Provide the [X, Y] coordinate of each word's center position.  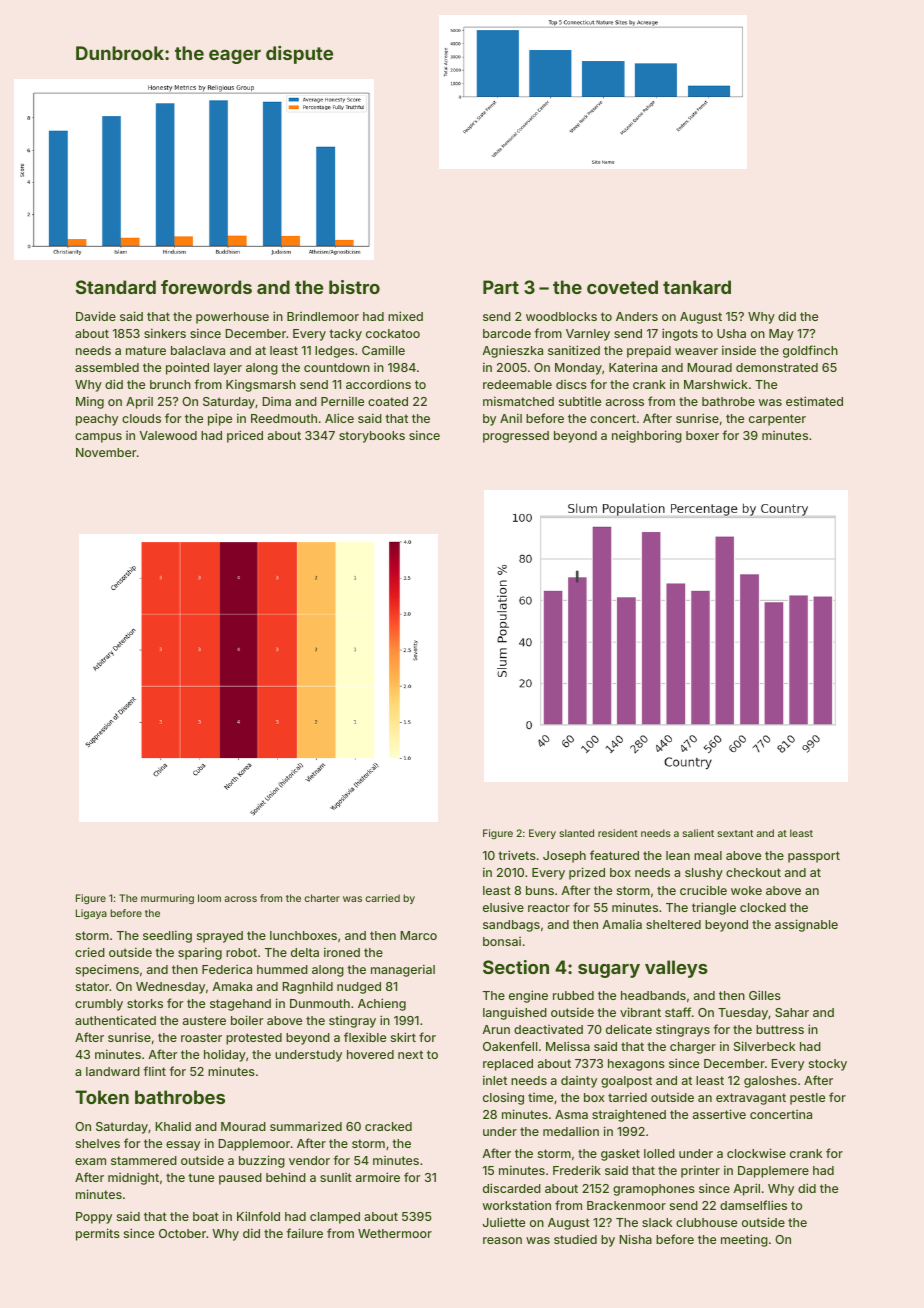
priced [245, 436]
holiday [225, 1055]
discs [571, 384]
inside [739, 350]
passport [814, 857]
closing [503, 1099]
